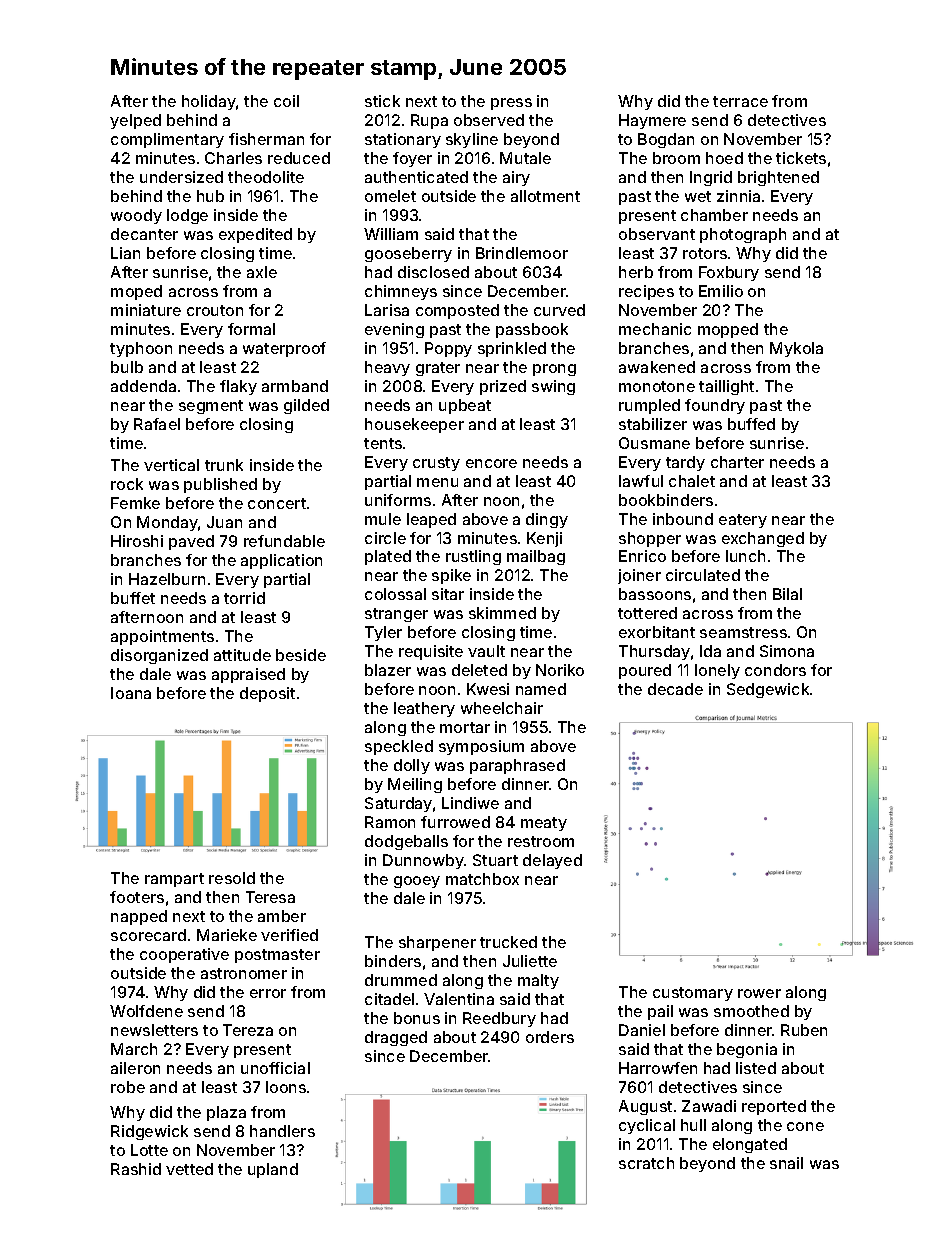 The image size is (952, 1233). Describe the element at coordinates (436, 464) in the screenshot. I see `crusty` at that location.
